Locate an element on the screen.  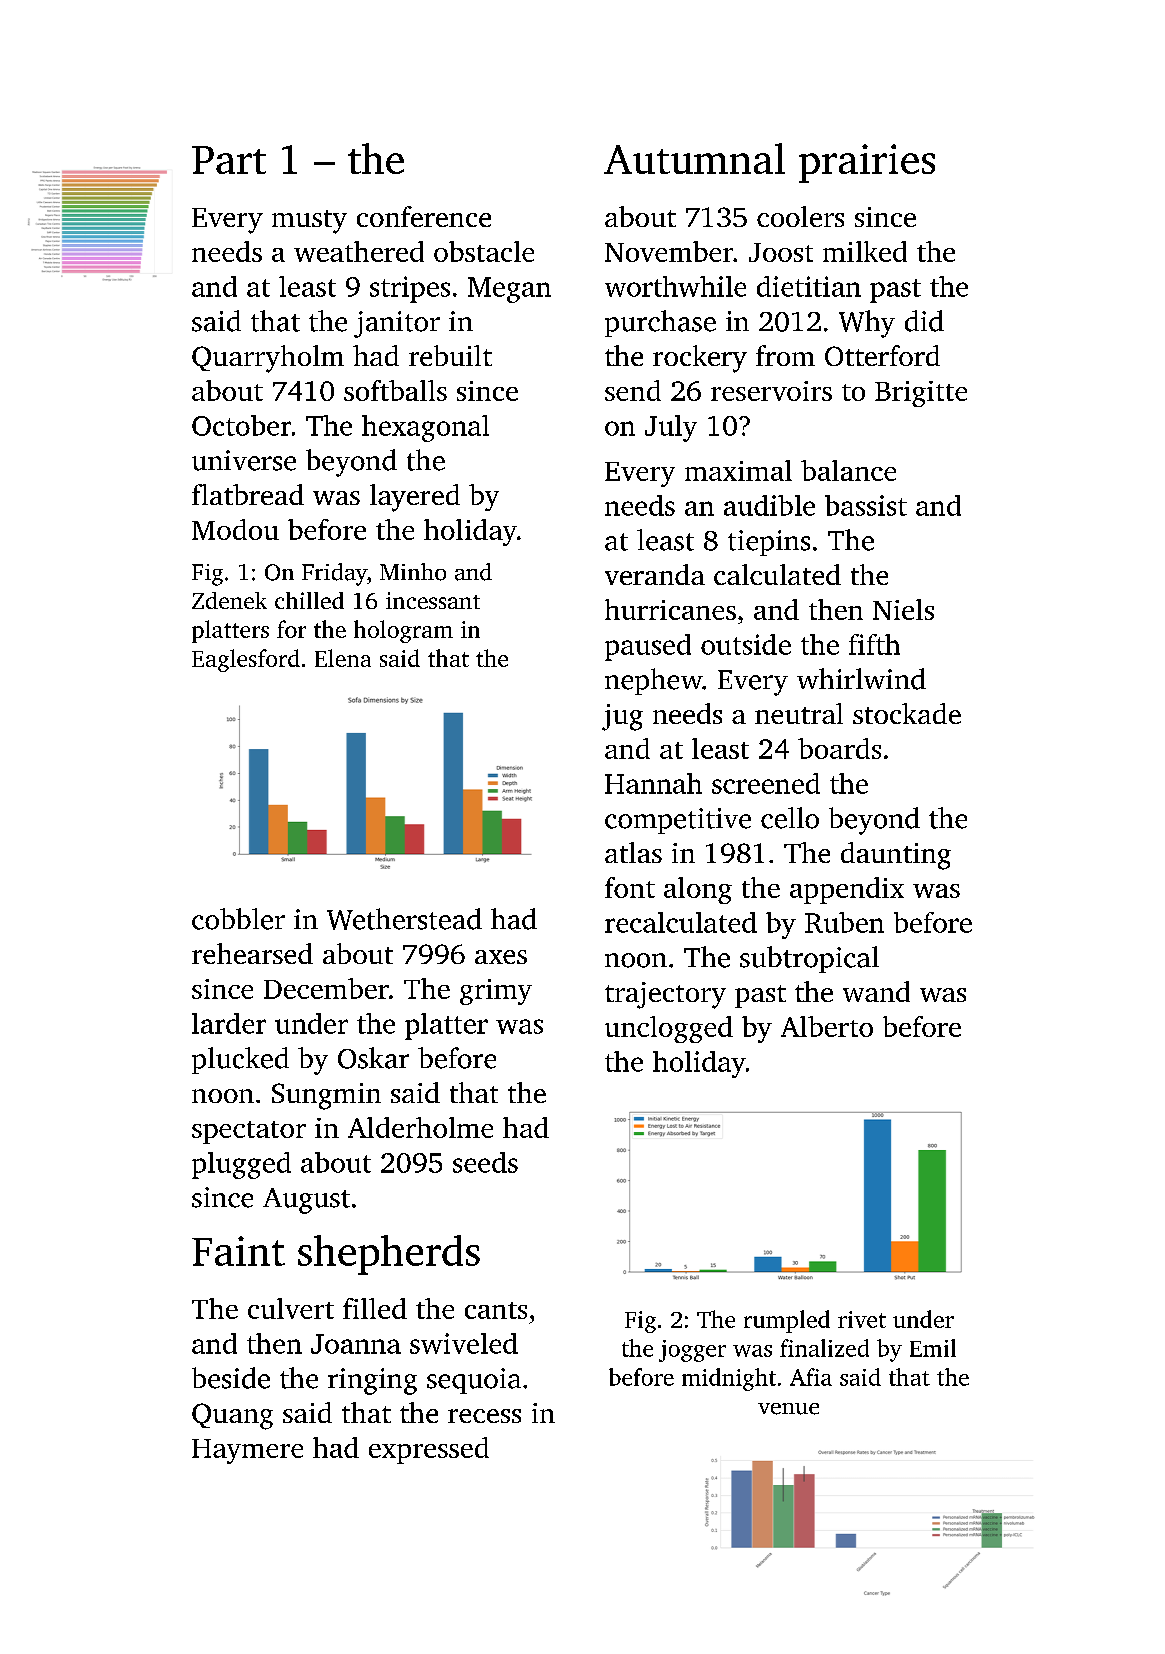
seeds is located at coordinates (485, 1162).
